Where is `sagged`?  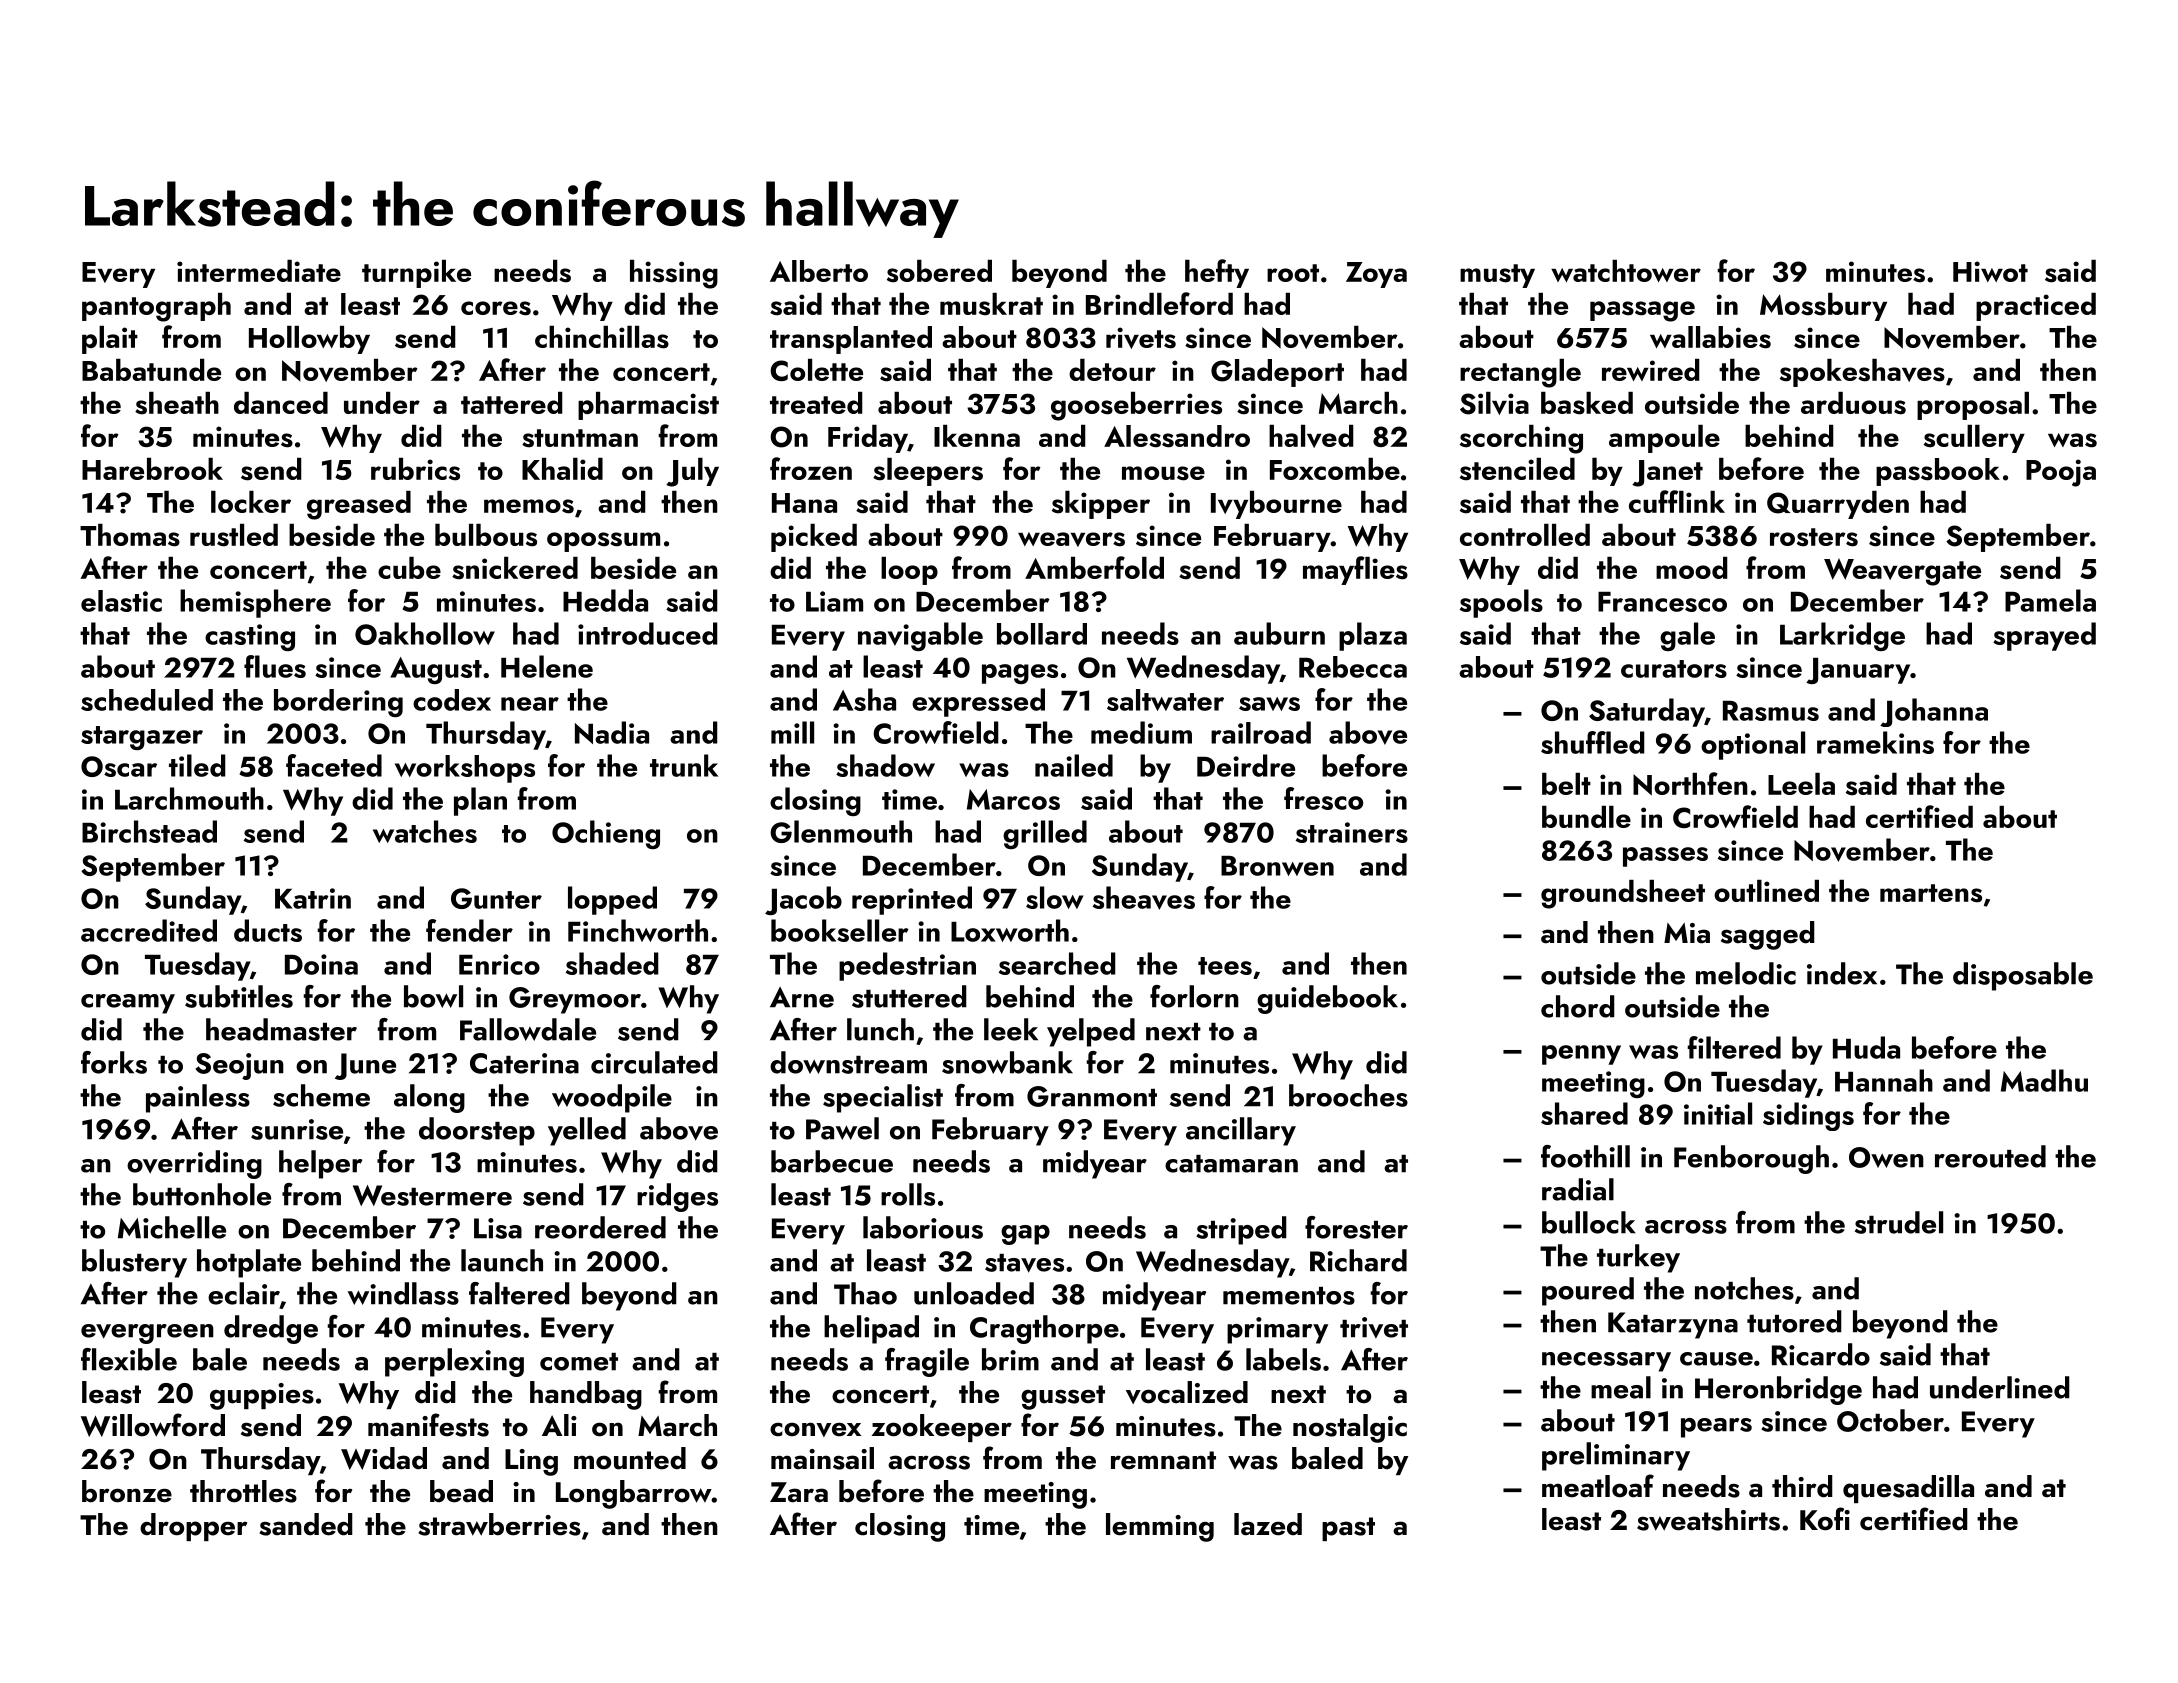 sagged is located at coordinates (1768, 935).
